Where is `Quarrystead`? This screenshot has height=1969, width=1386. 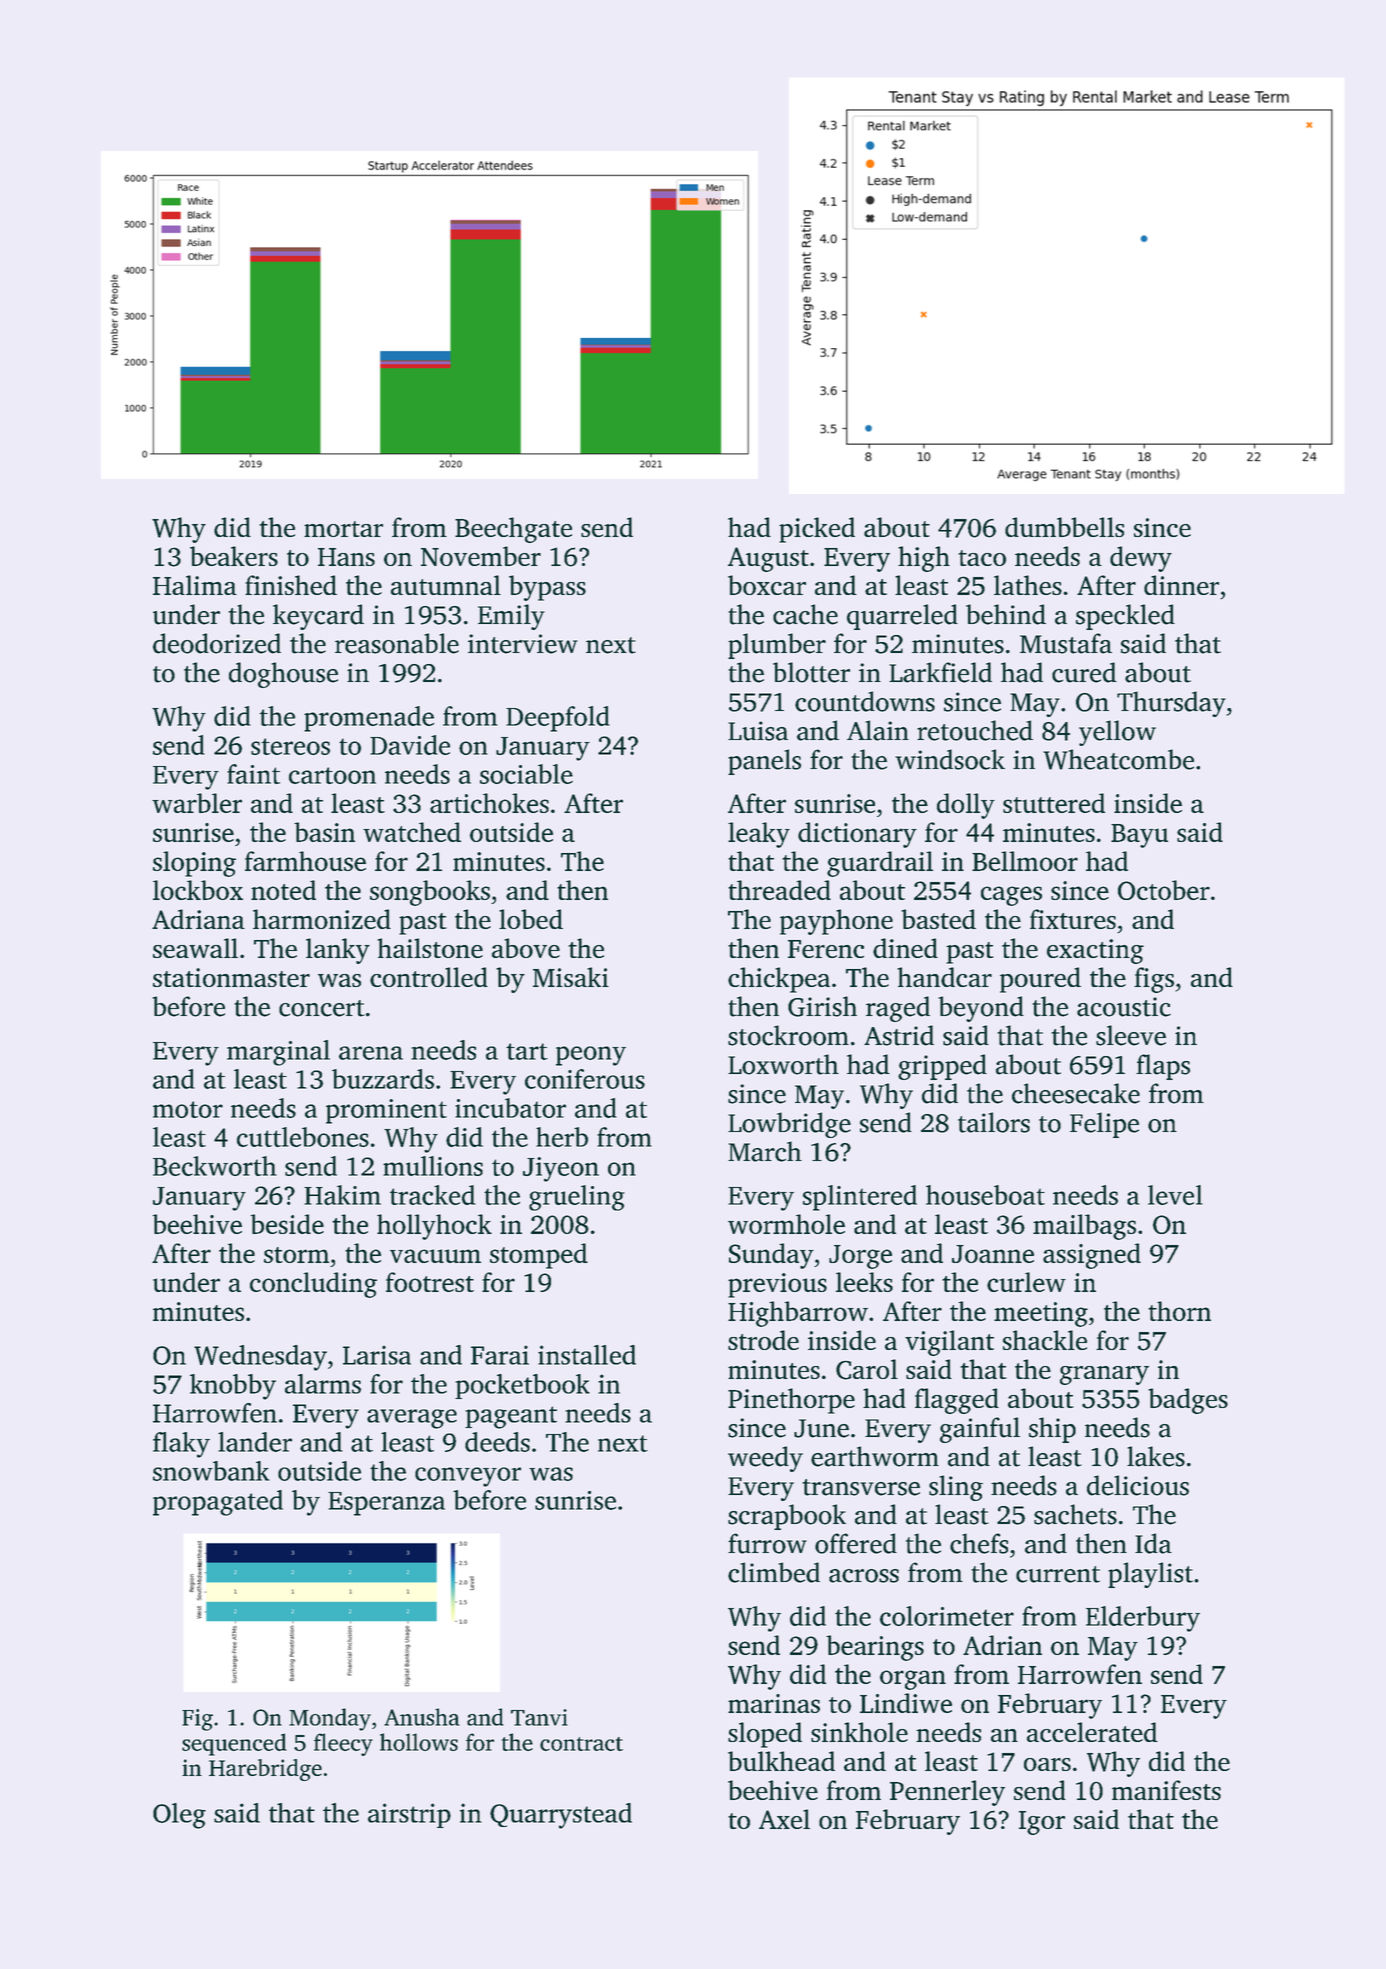
Quarrystead is located at coordinates (561, 1816).
